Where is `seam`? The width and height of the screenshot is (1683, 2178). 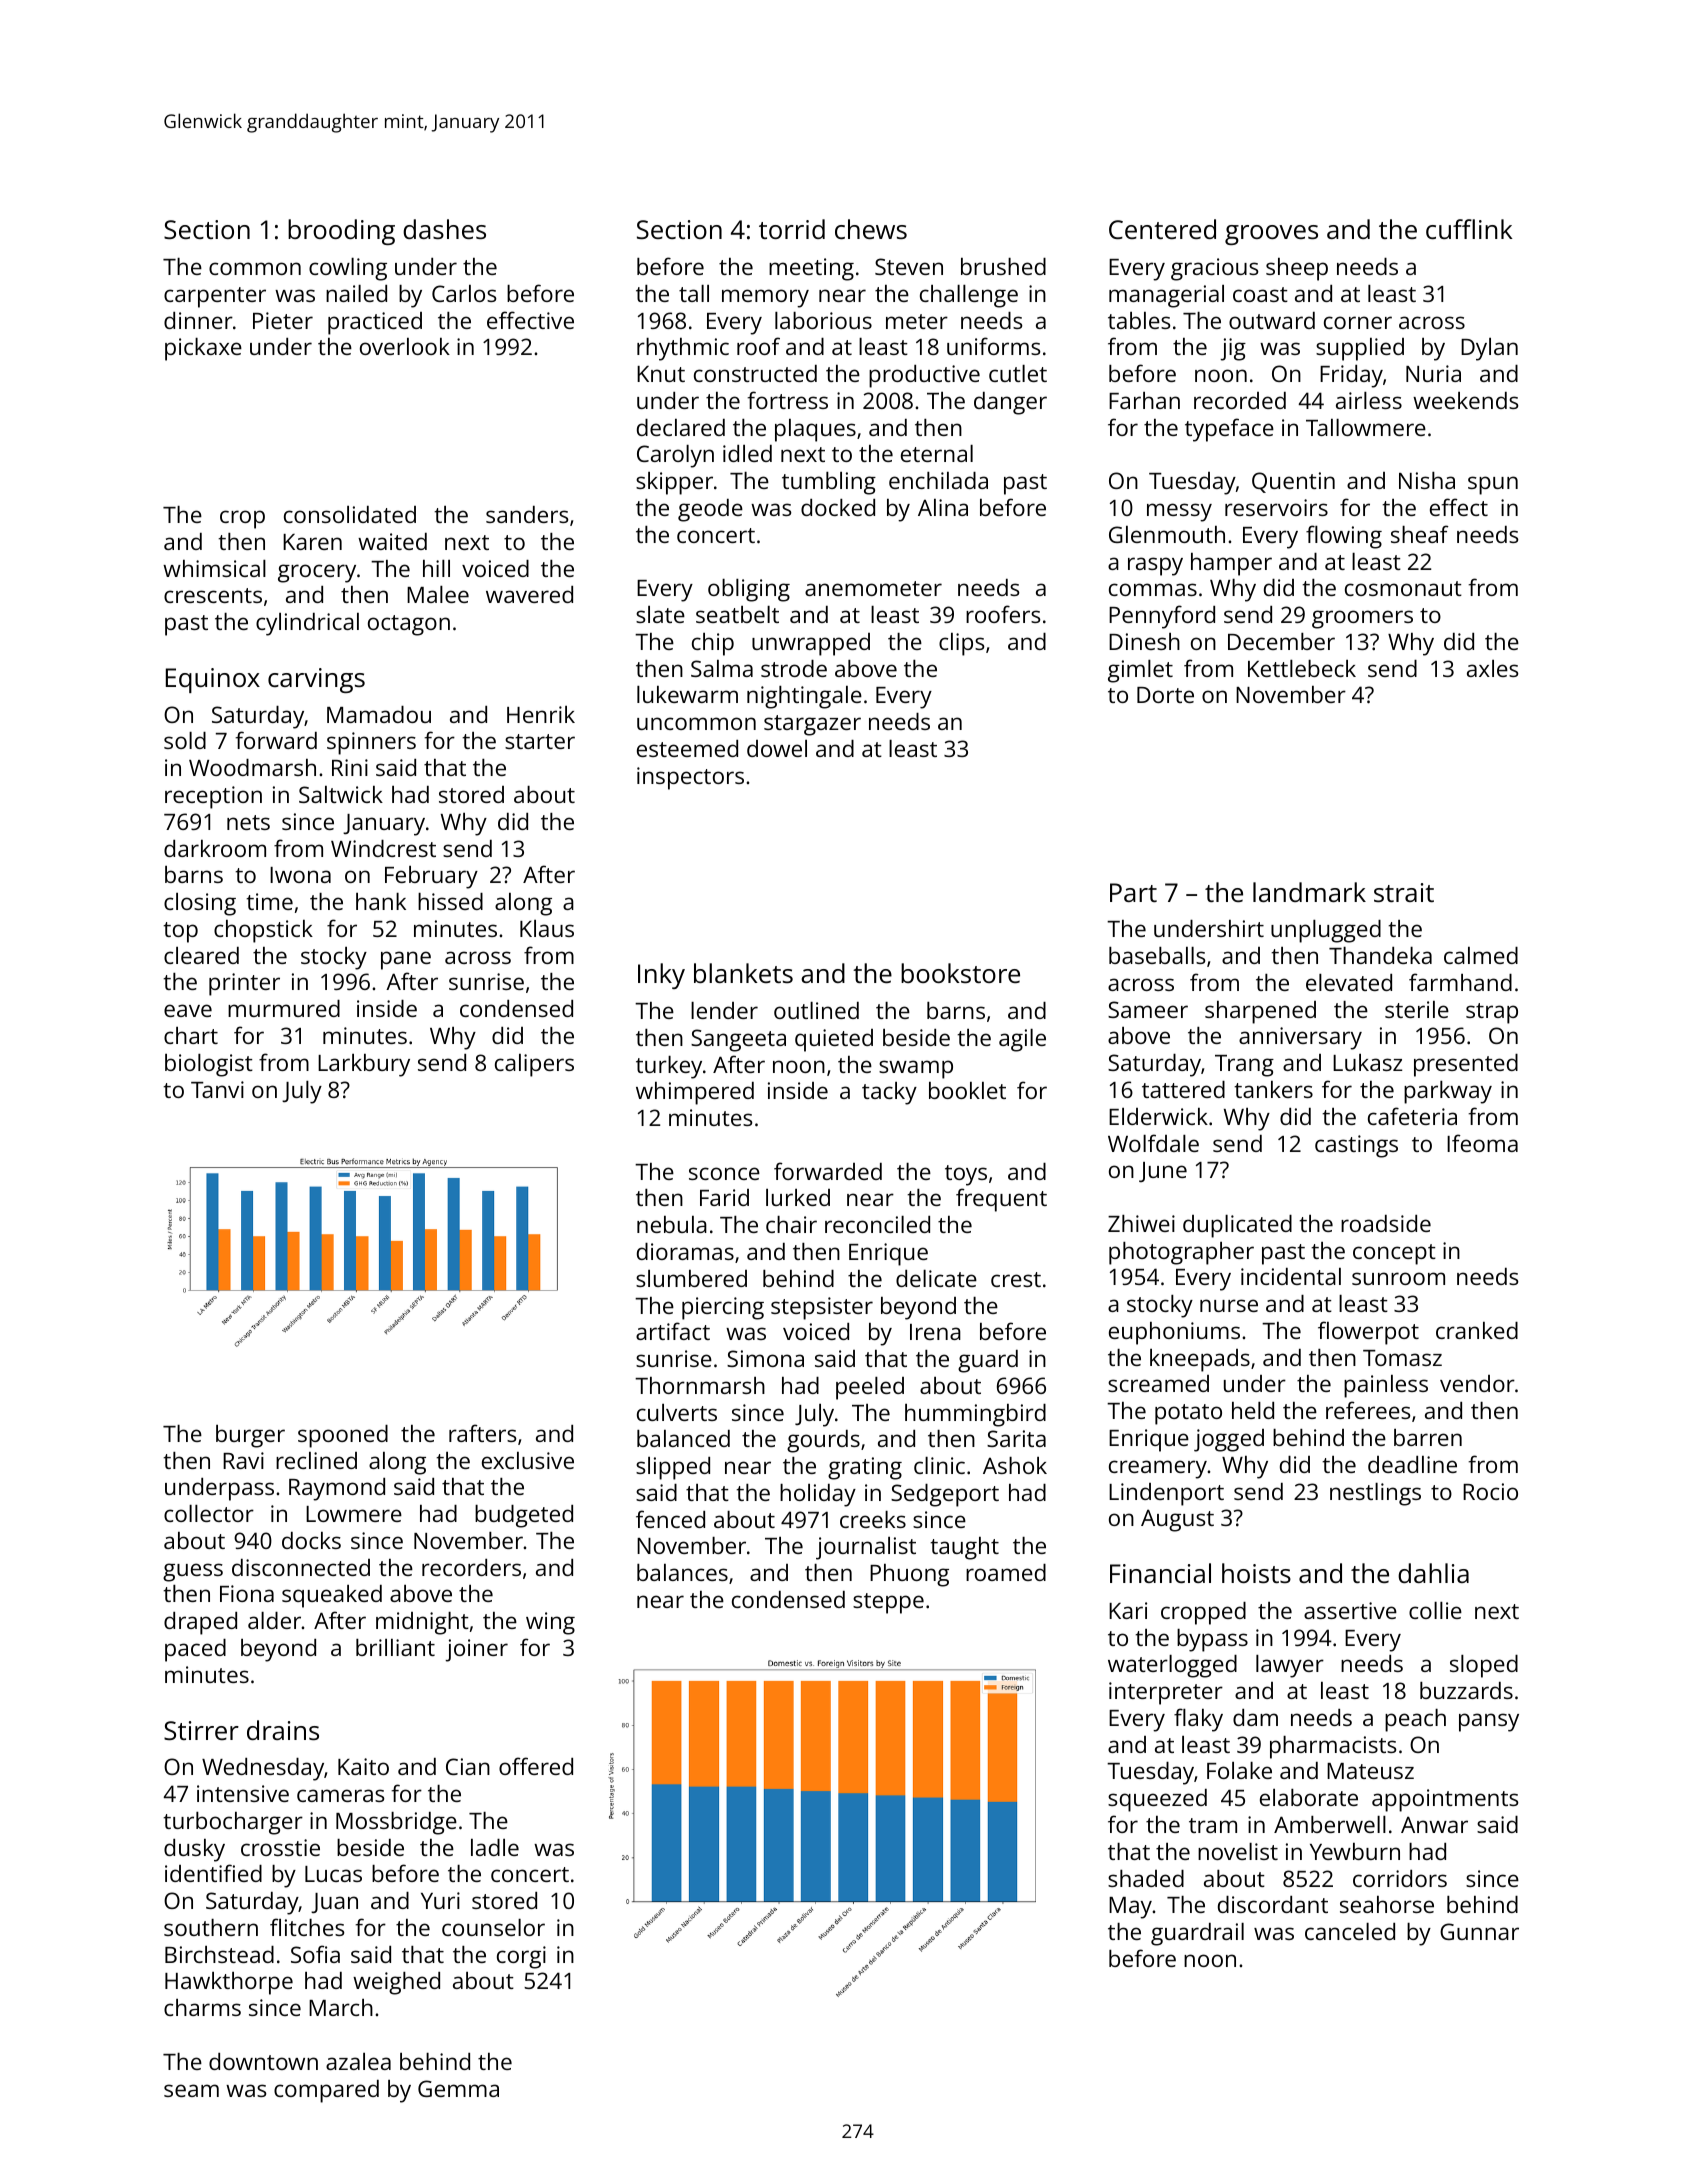
seam is located at coordinates (191, 2090).
